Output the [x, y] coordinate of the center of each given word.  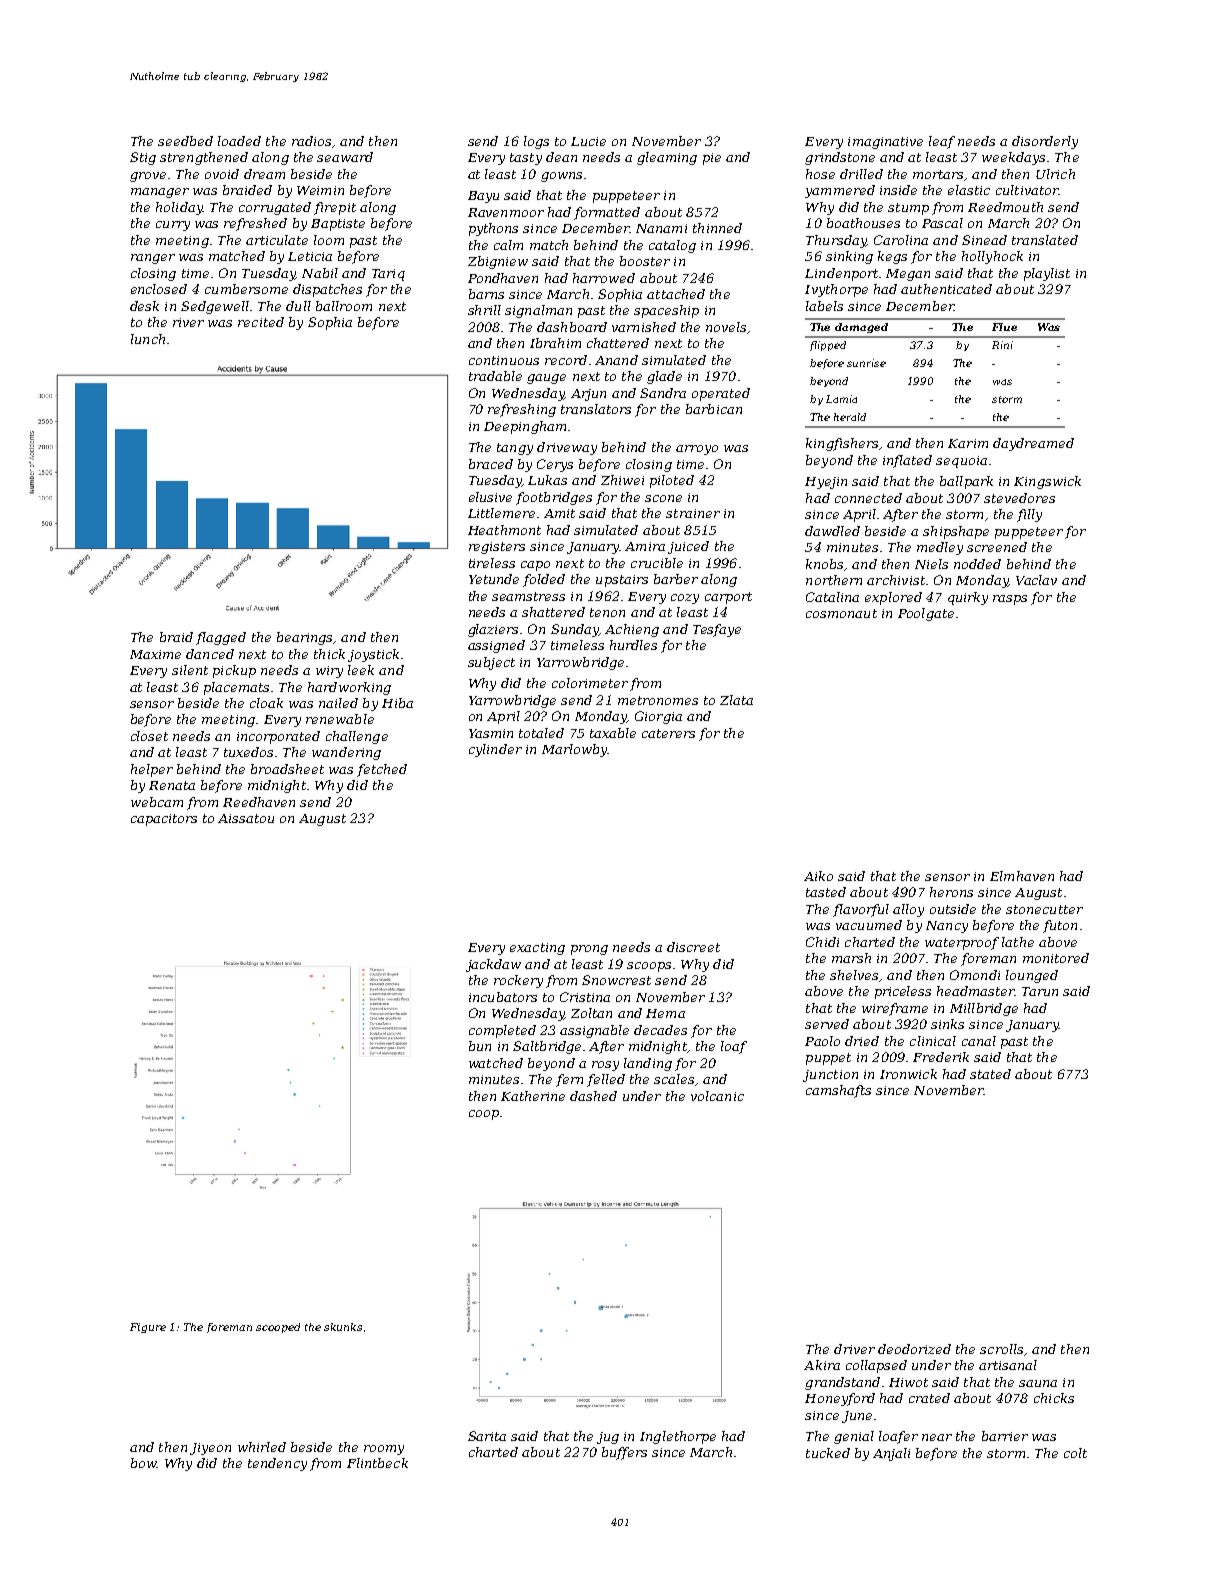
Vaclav [1036, 580]
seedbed [185, 141]
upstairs [622, 581]
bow [144, 1463]
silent [190, 670]
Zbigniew [498, 262]
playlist [1047, 274]
